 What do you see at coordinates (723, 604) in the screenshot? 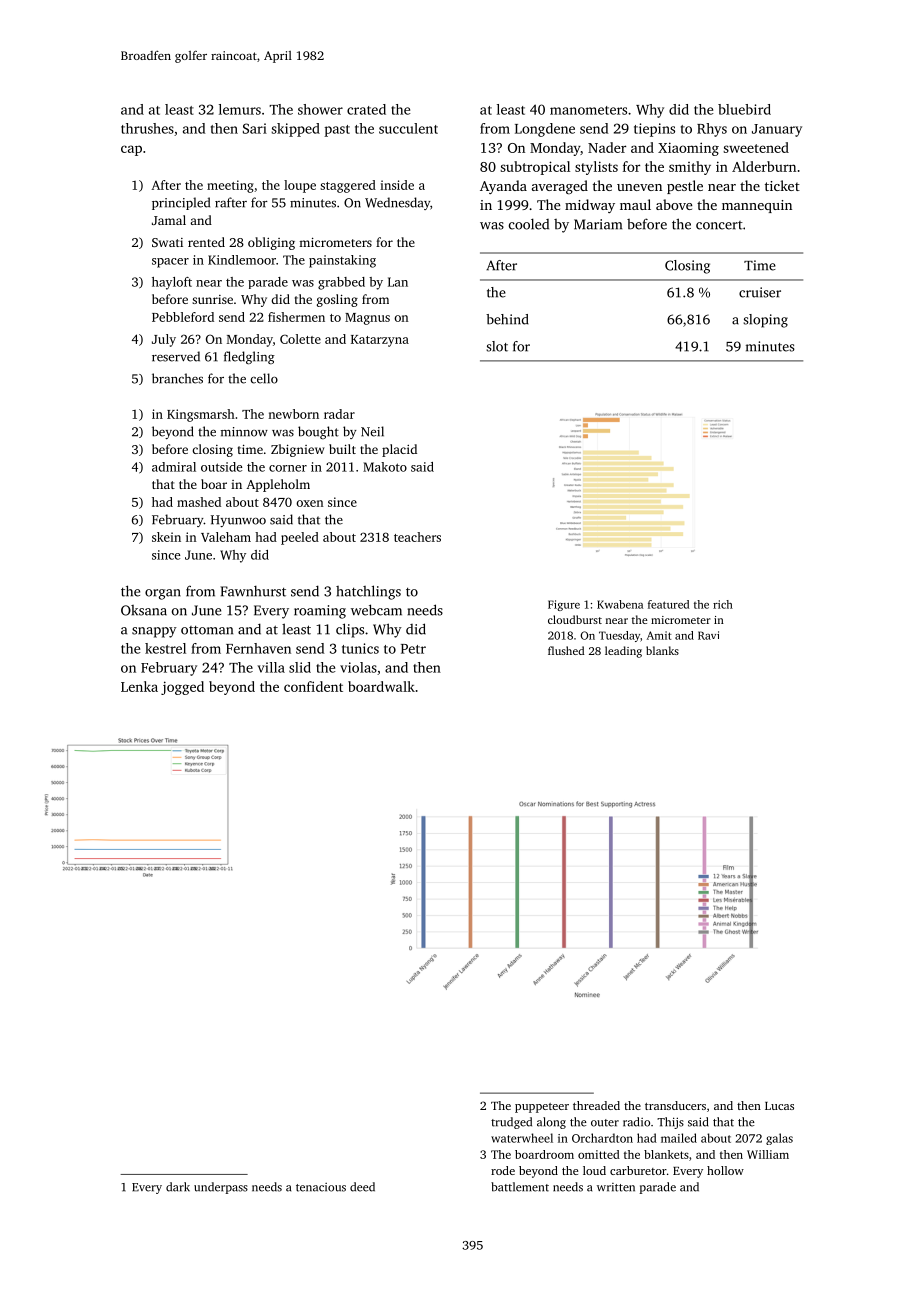
I see `rich` at bounding box center [723, 604].
